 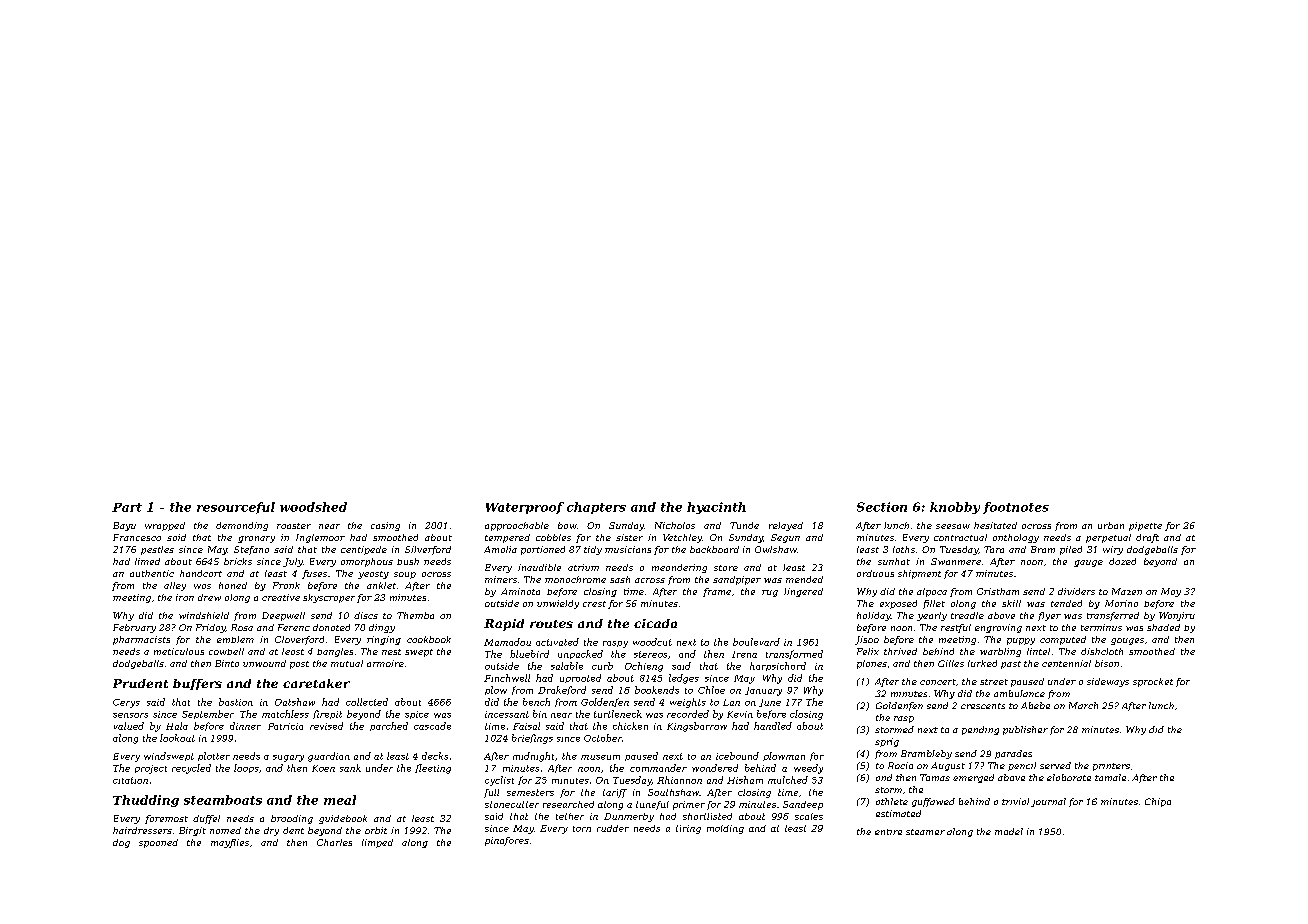 What do you see at coordinates (185, 597) in the screenshot?
I see `iron` at bounding box center [185, 597].
